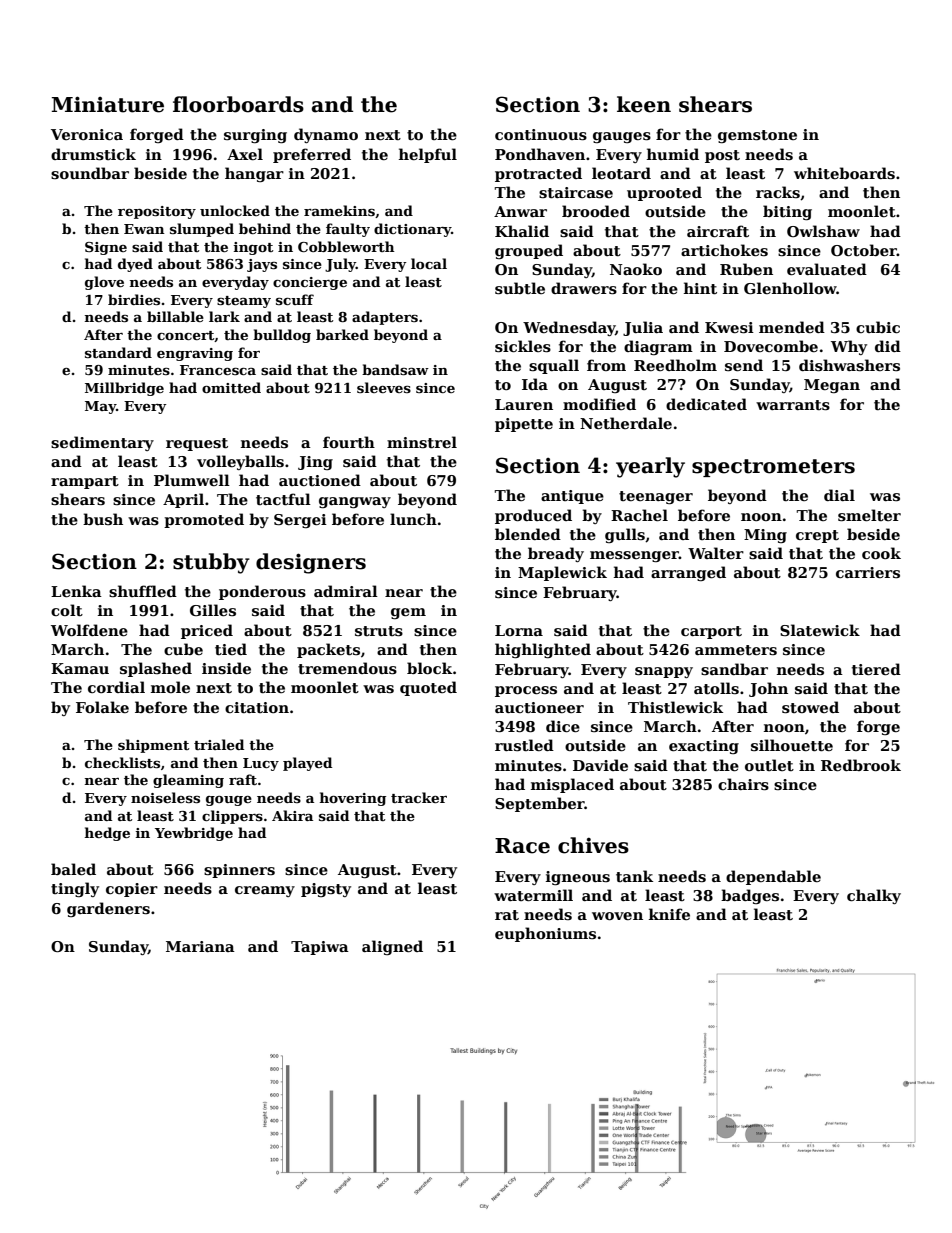  What do you see at coordinates (584, 288) in the screenshot?
I see `drawers` at bounding box center [584, 288].
